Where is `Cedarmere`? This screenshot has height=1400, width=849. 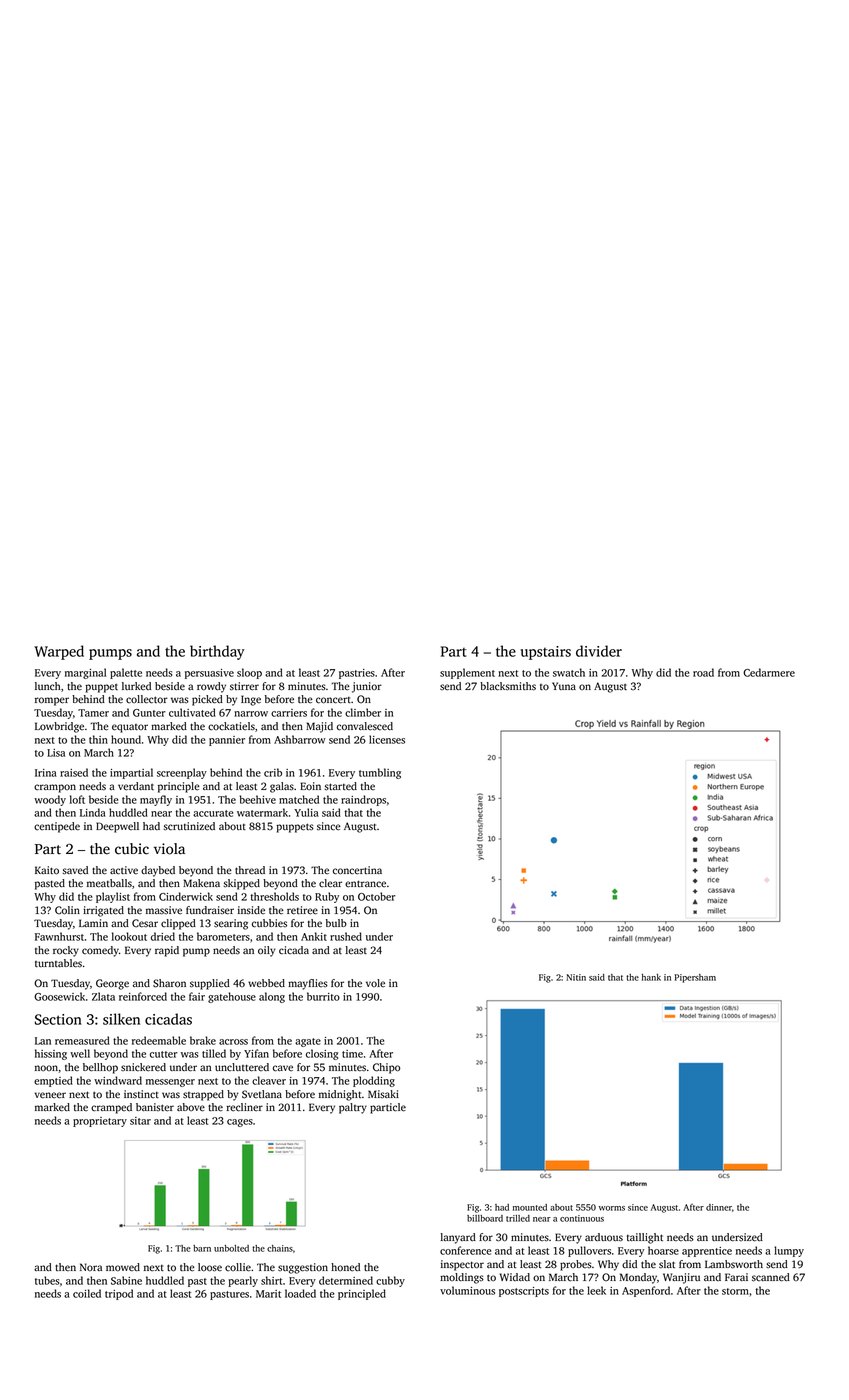 Cedarmere is located at coordinates (769, 672).
